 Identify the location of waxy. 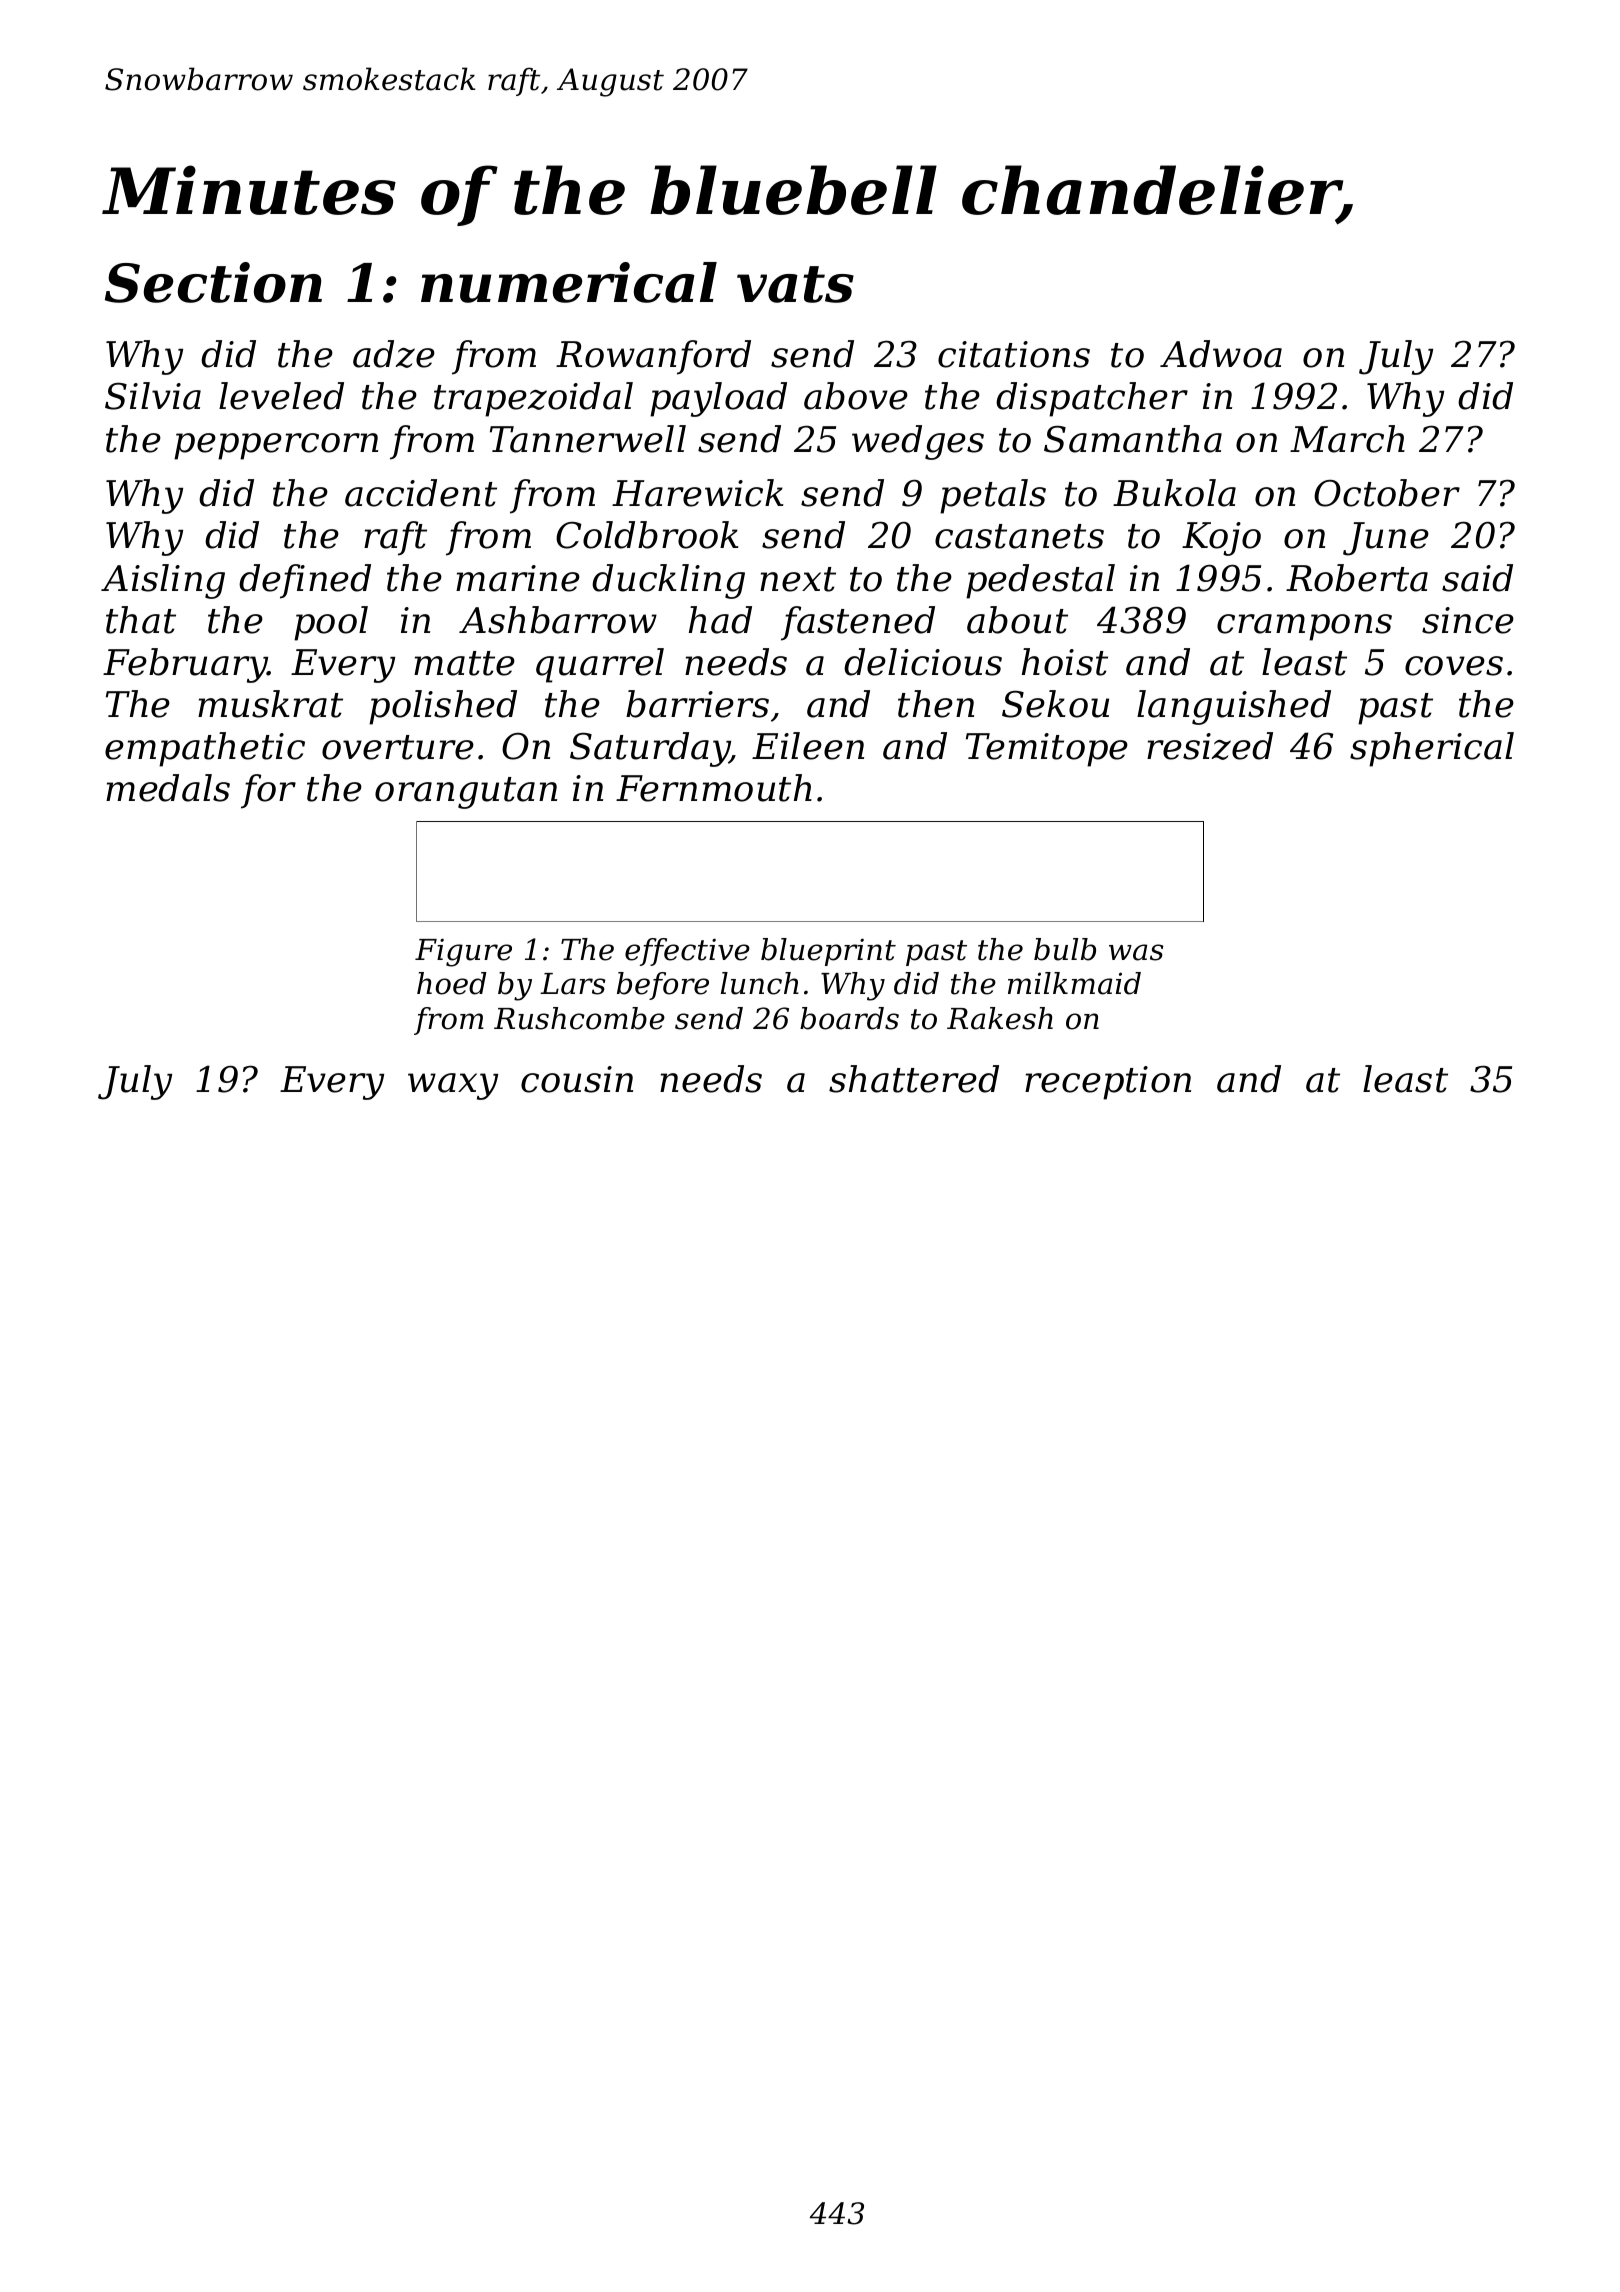
(453, 1086).
